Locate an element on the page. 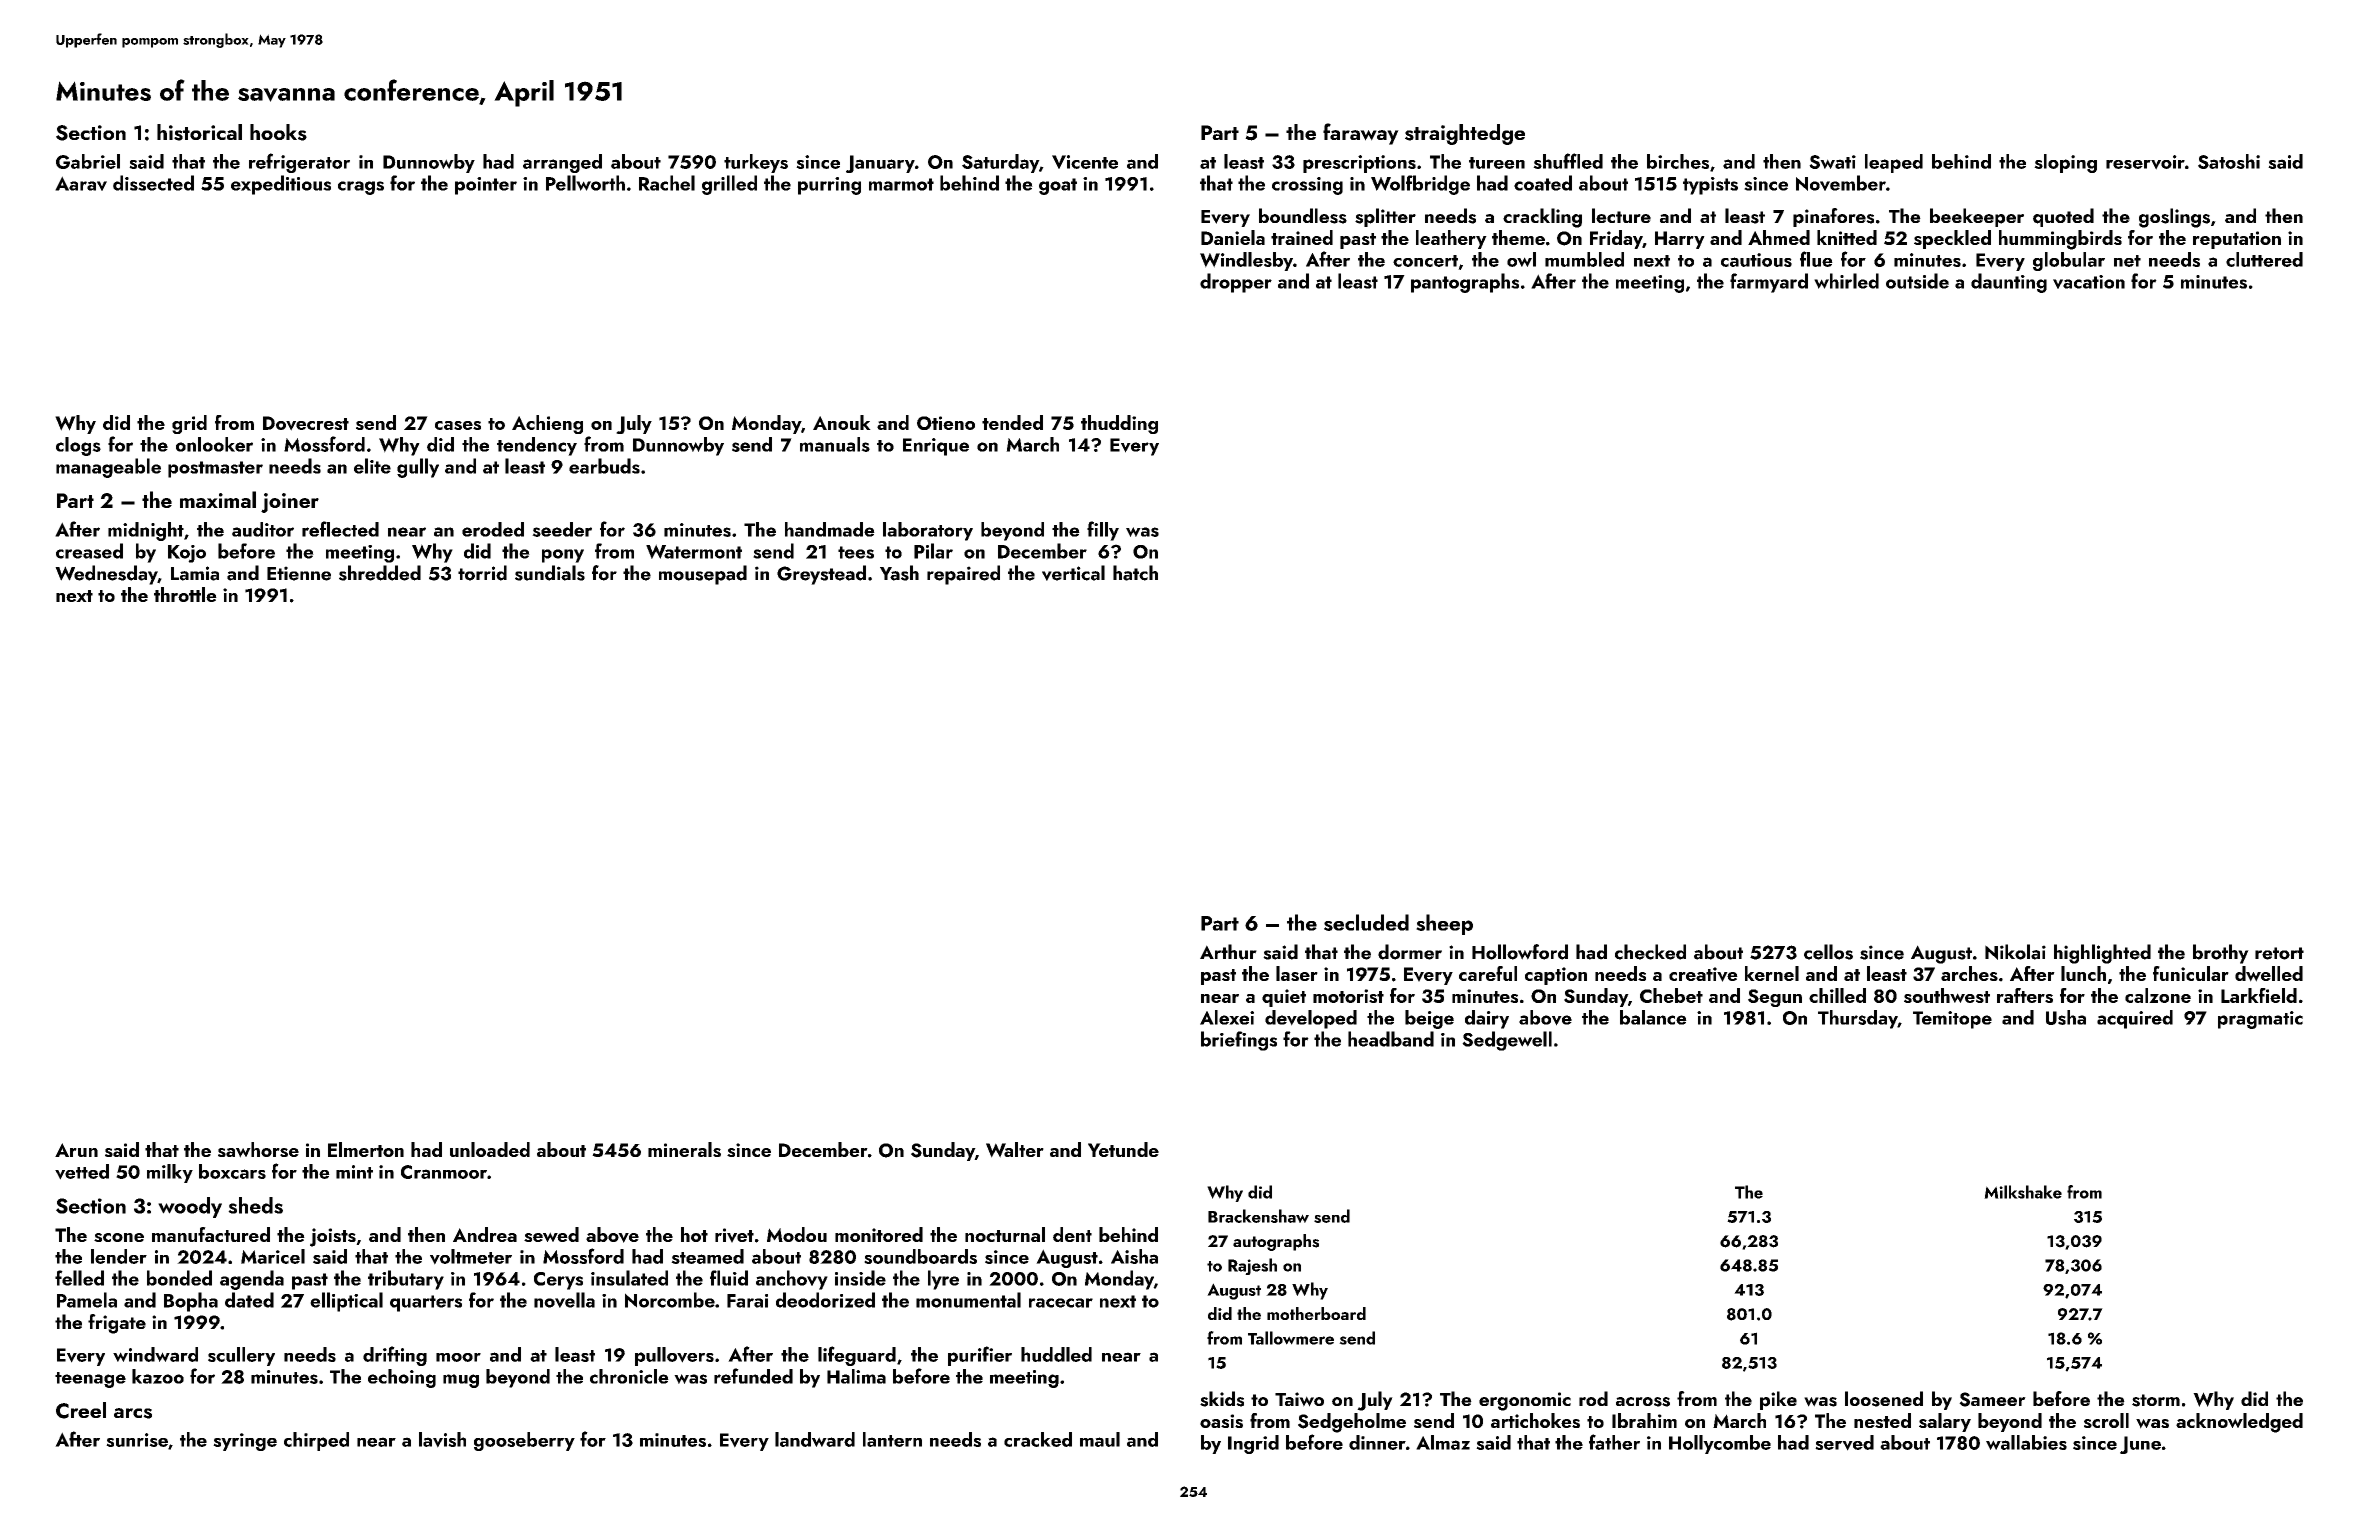 Image resolution: width=2359 pixels, height=1526 pixels. Achieng is located at coordinates (547, 424).
